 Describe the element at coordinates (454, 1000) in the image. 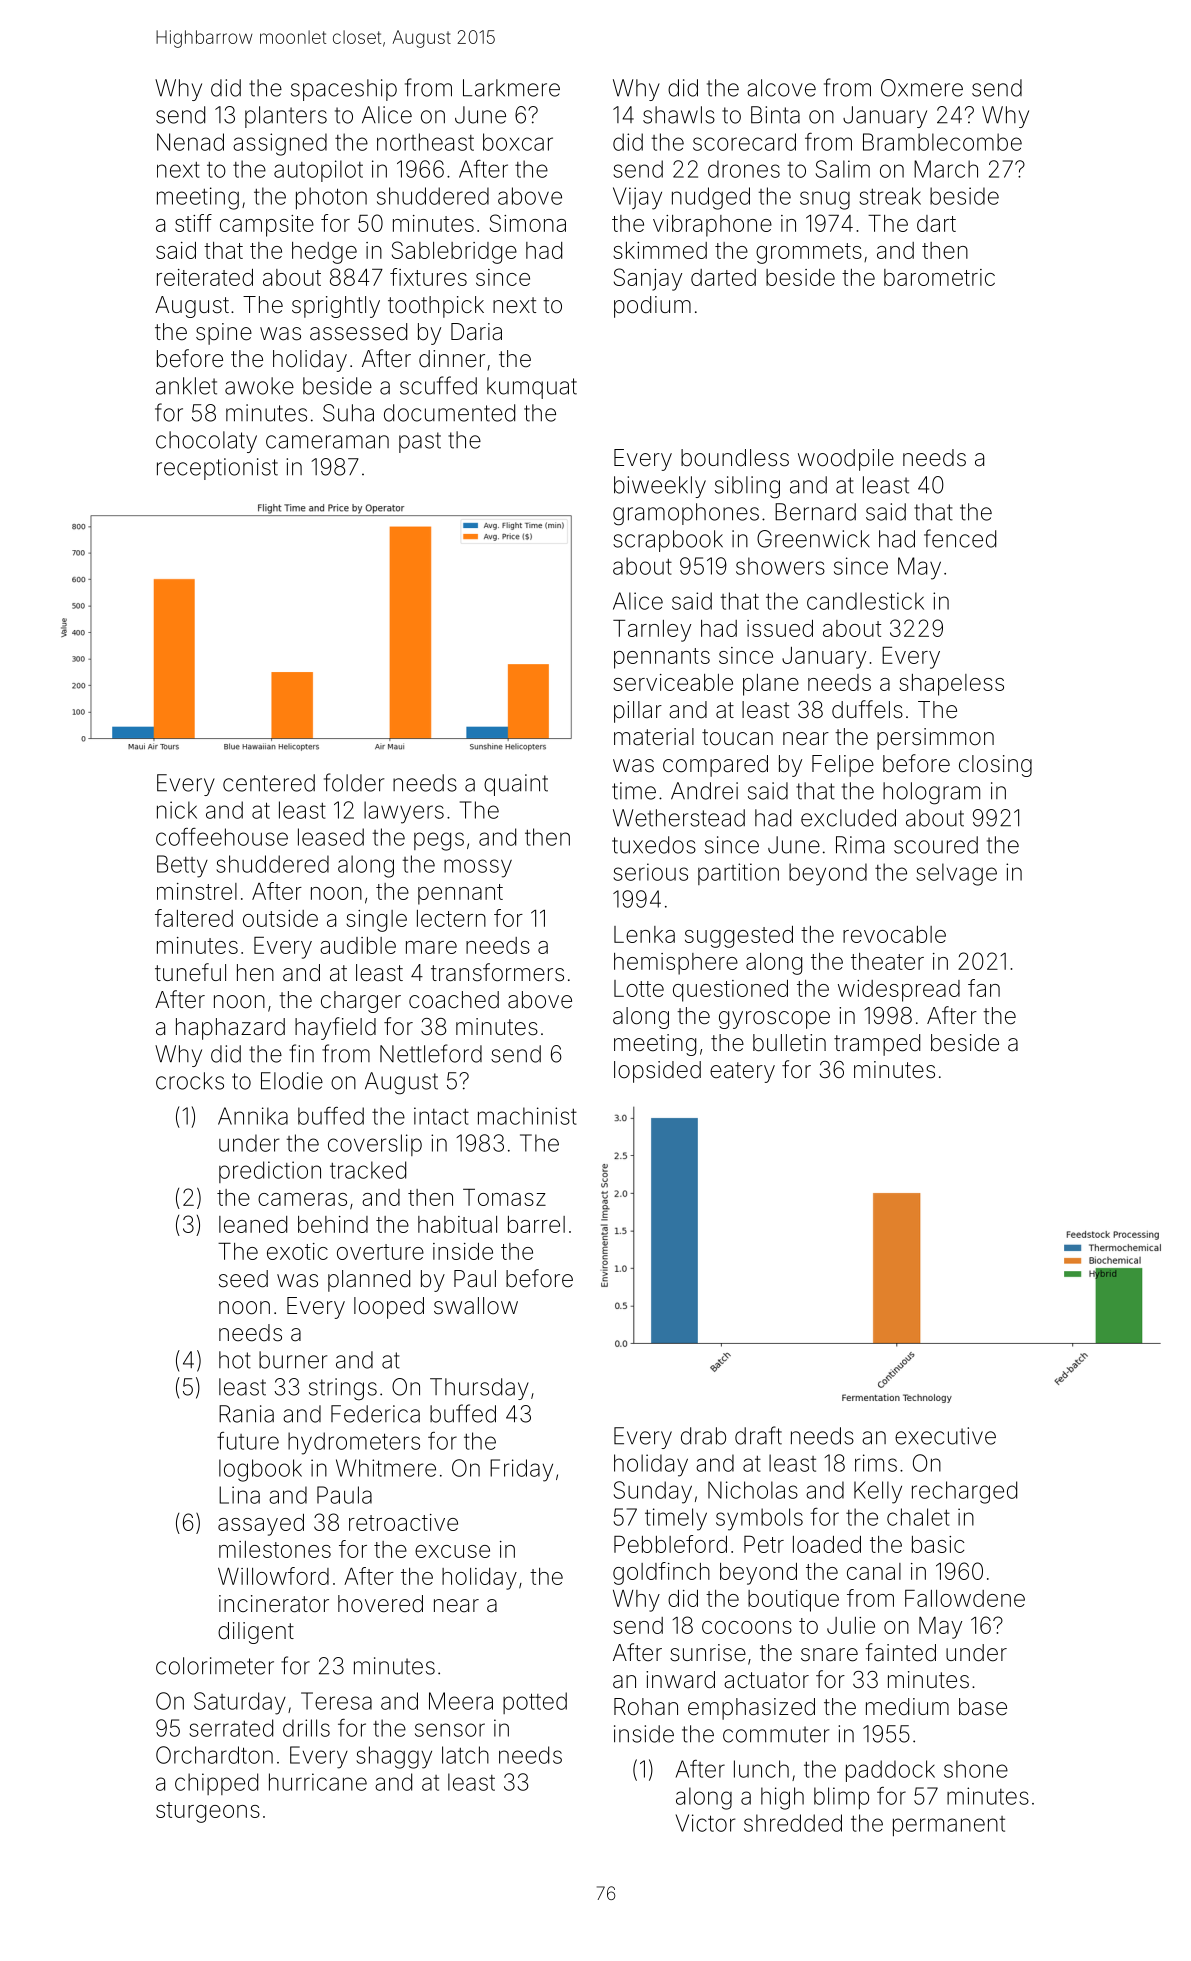

I see `coached` at that location.
